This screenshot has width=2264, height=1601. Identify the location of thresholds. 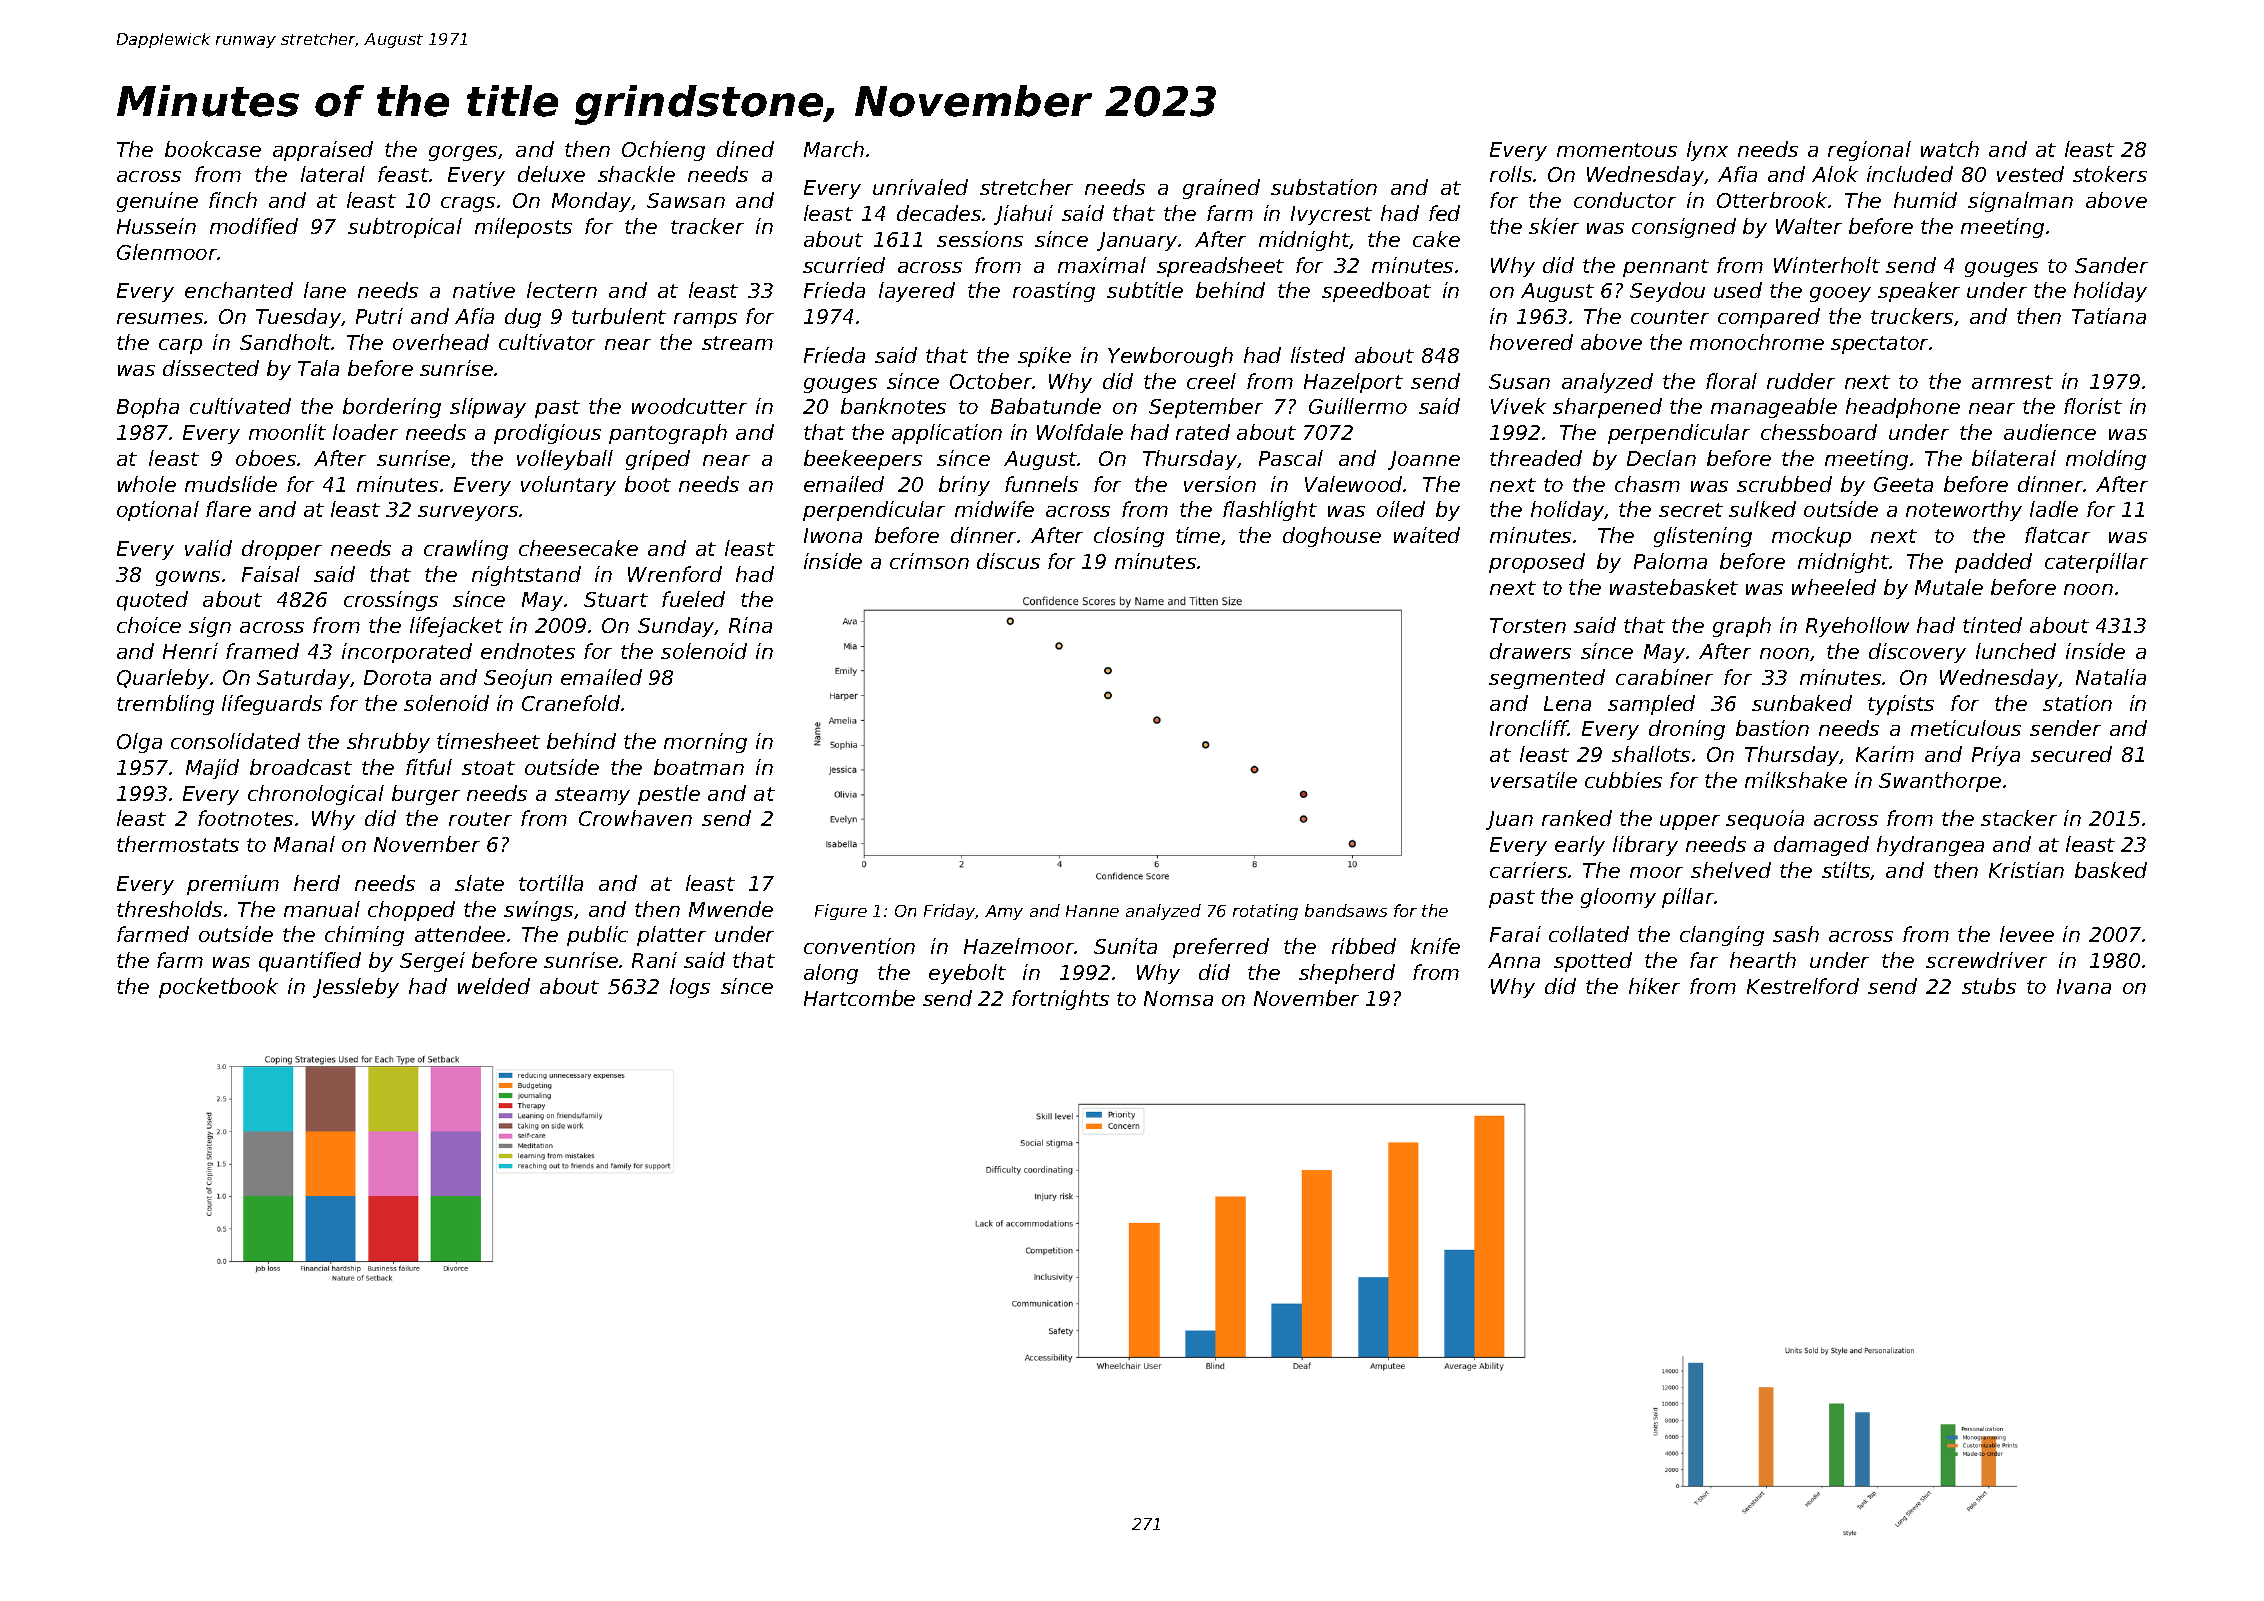
(169, 909).
